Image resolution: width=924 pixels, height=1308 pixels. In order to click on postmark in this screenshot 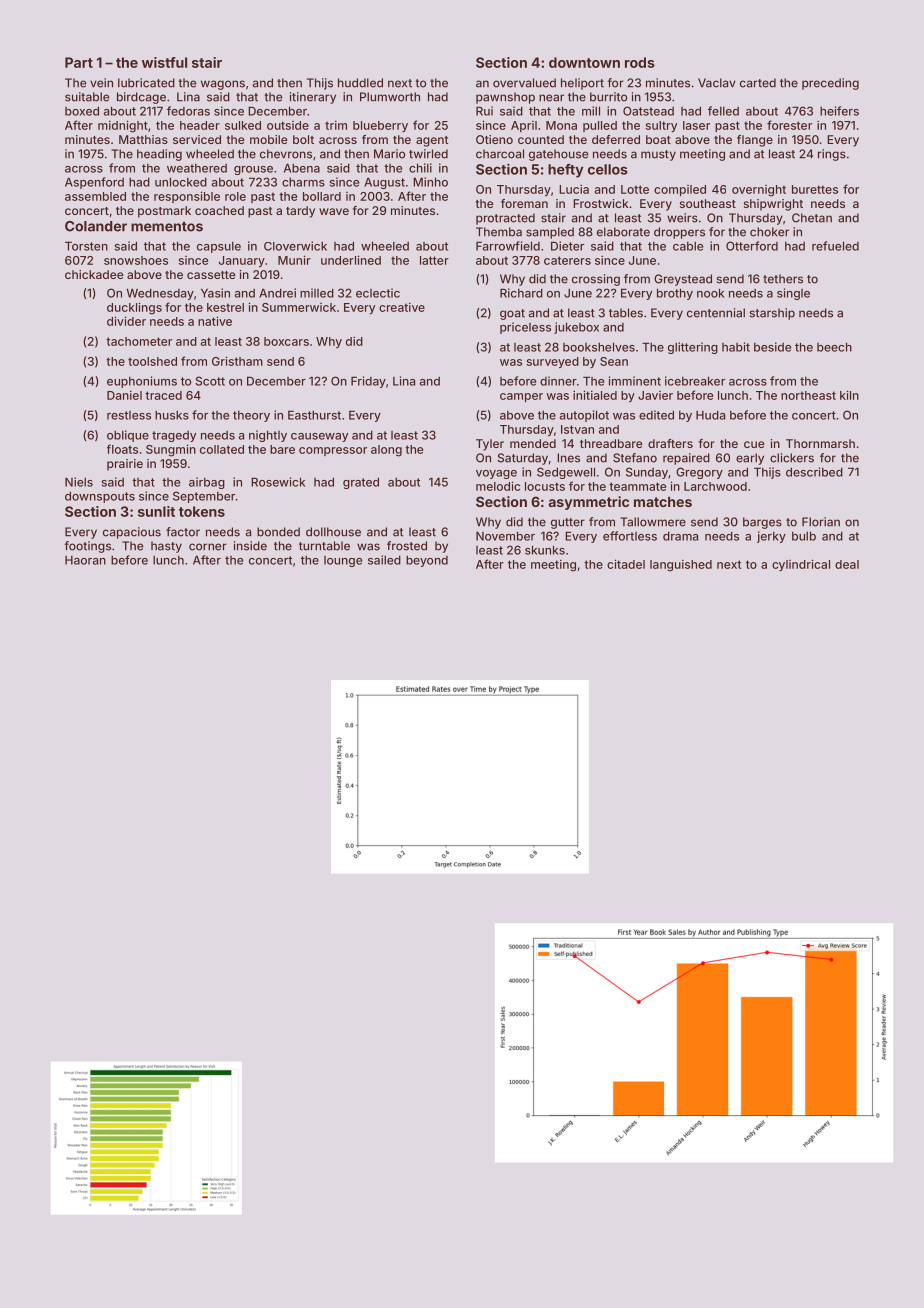, I will do `click(164, 212)`.
